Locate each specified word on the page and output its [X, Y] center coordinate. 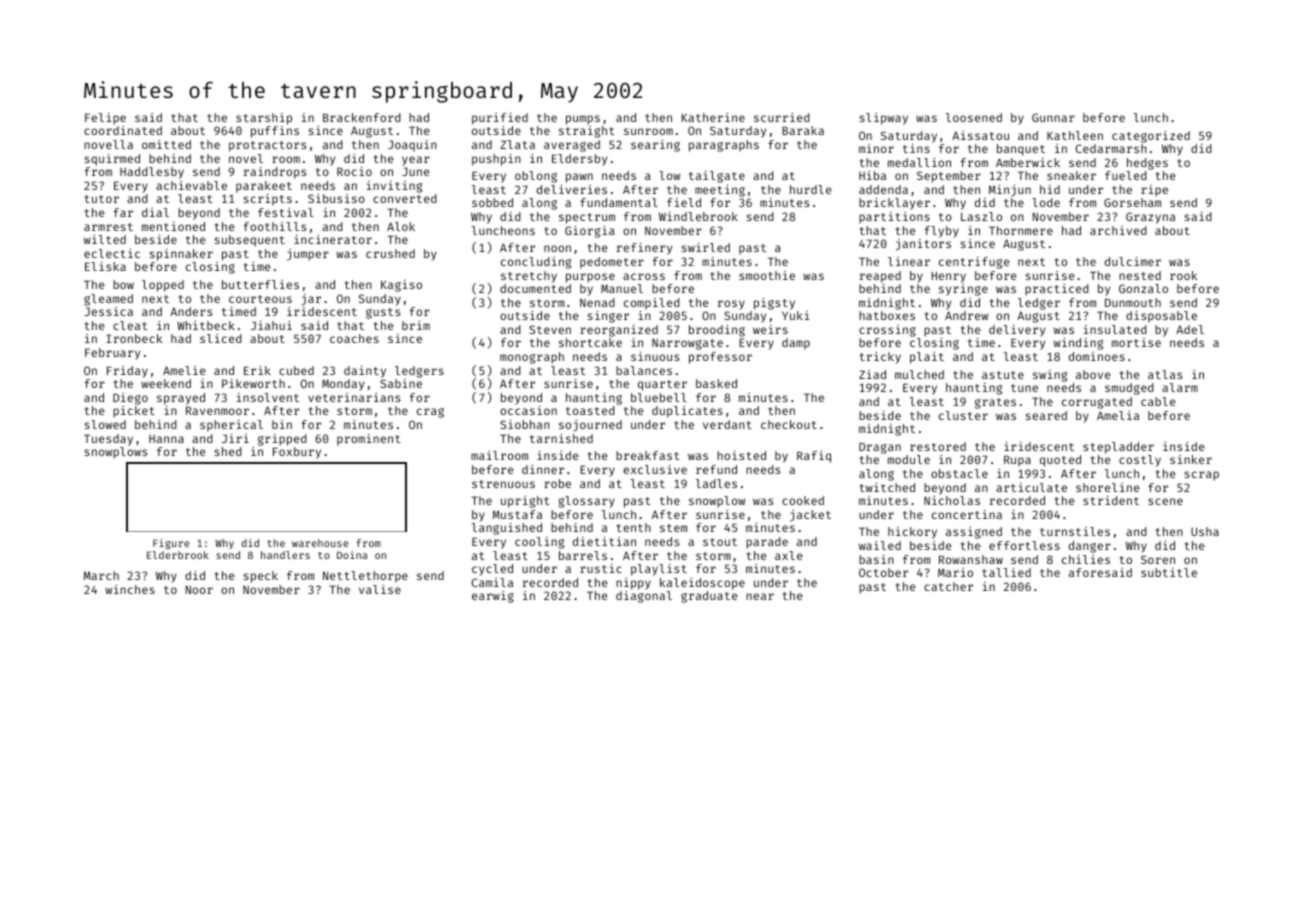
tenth [634, 527]
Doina [352, 555]
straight [587, 132]
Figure [171, 544]
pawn [579, 178]
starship [264, 119]
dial [155, 212]
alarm [1180, 387]
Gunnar [1053, 117]
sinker [1191, 459]
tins [916, 148]
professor [720, 358]
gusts [383, 313]
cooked [803, 500]
